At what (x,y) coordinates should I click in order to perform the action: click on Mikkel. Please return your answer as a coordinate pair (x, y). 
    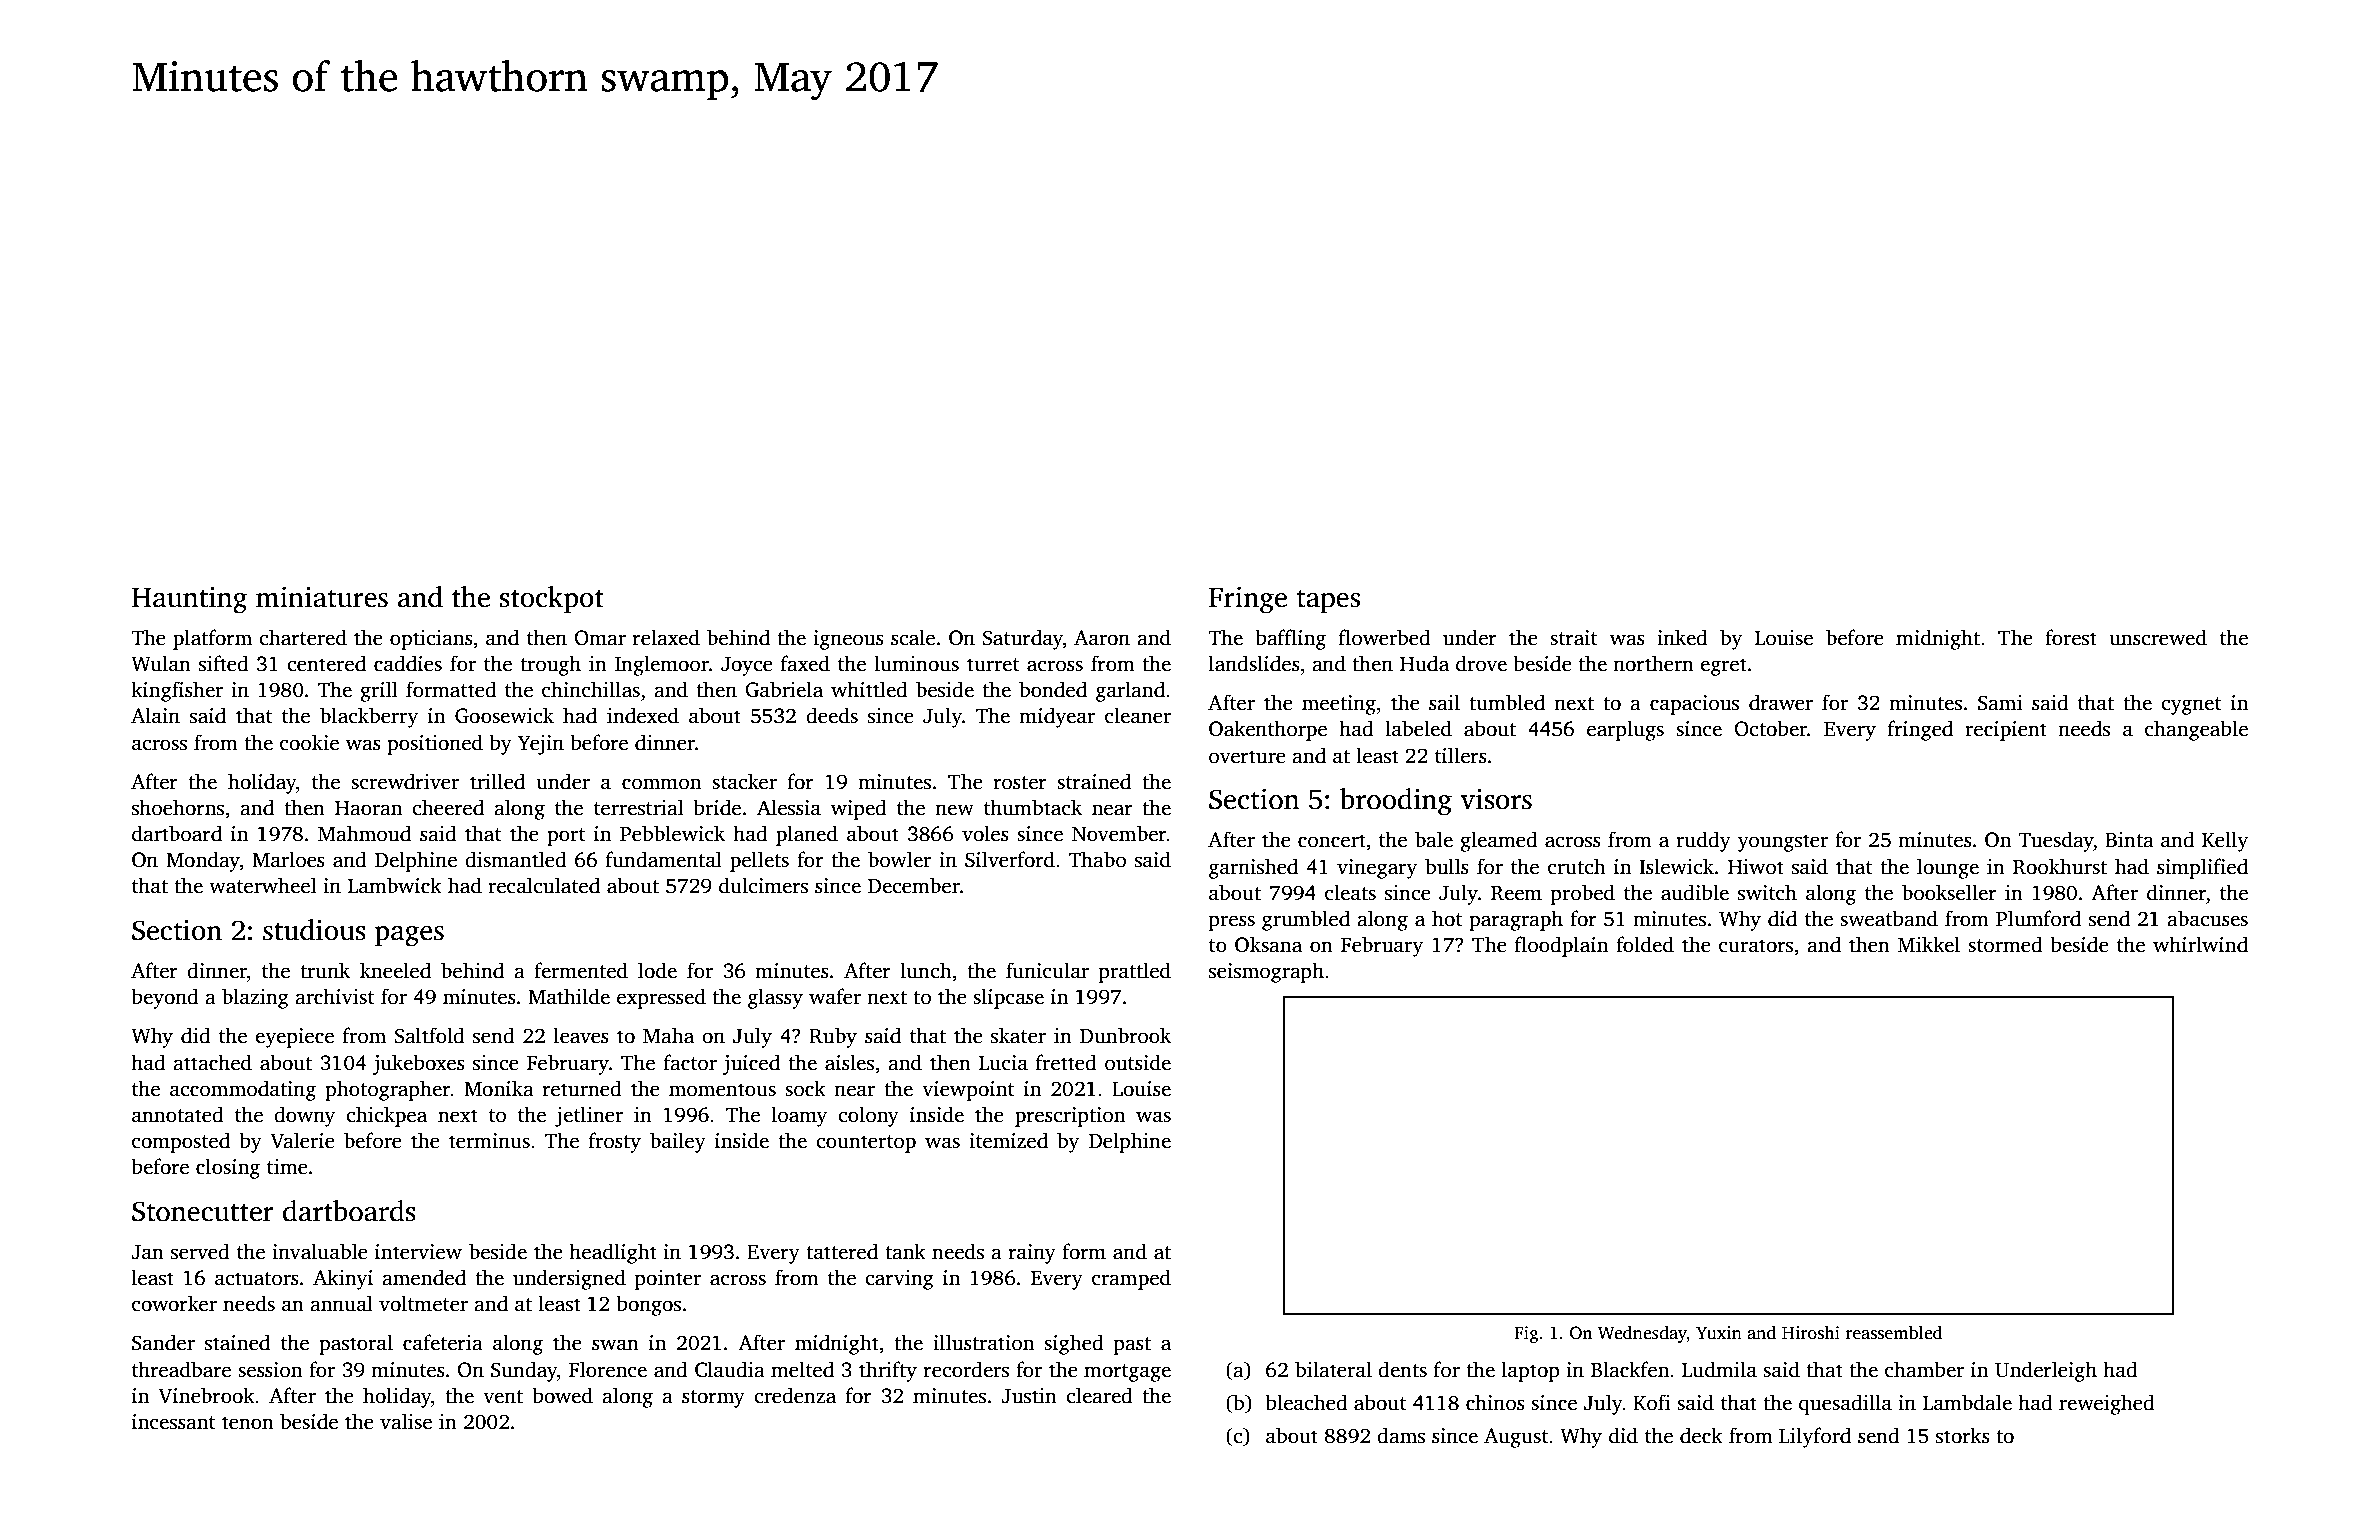
    Looking at the image, I should click on (1929, 944).
